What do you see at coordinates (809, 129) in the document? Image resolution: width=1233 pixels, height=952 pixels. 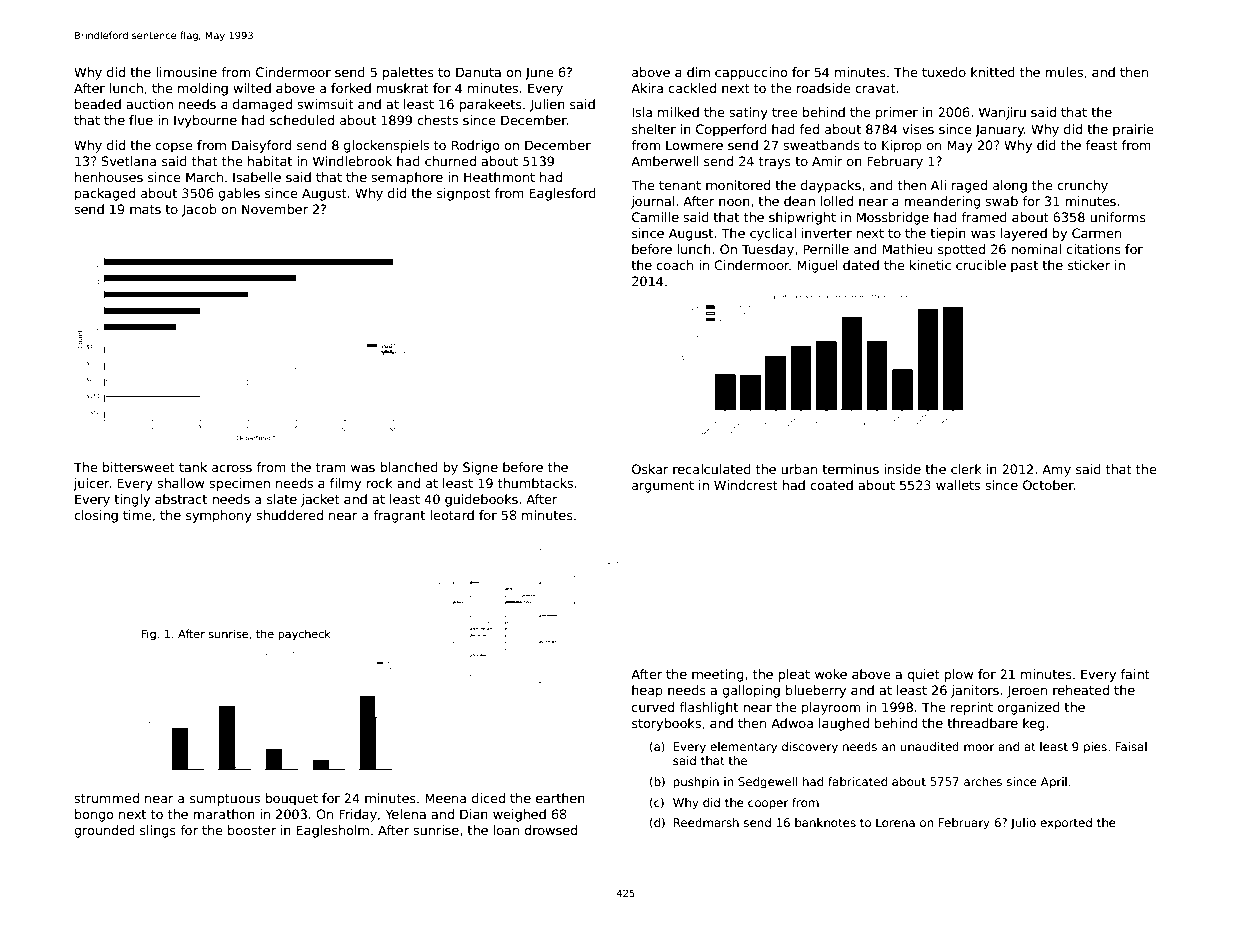 I see `fed` at bounding box center [809, 129].
